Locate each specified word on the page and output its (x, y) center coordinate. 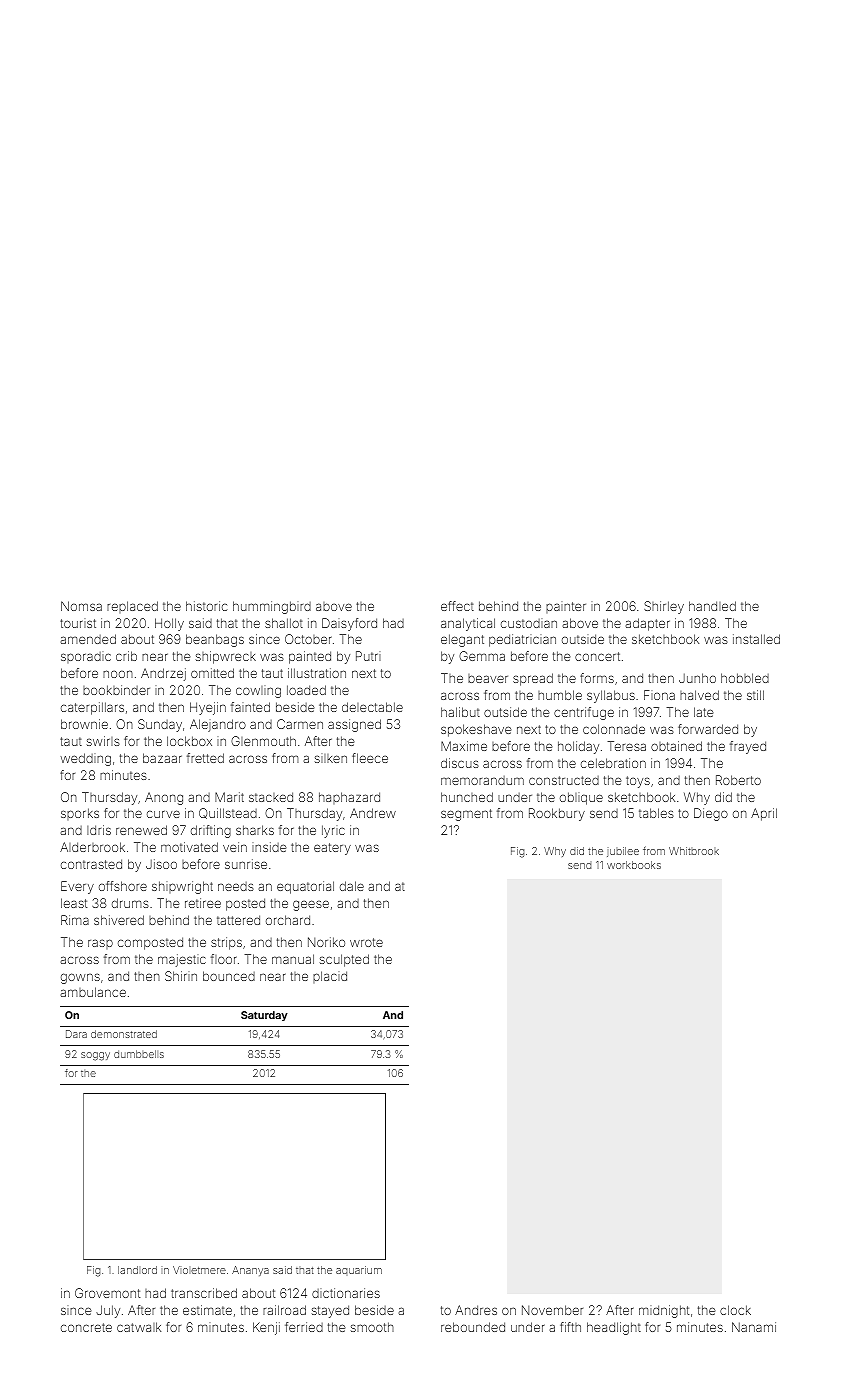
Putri (368, 656)
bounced (229, 976)
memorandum (482, 780)
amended (88, 639)
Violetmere (199, 1270)
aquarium (359, 1271)
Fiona (659, 695)
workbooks (634, 865)
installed (756, 639)
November (552, 1310)
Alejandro (218, 725)
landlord (137, 1270)
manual (293, 959)
